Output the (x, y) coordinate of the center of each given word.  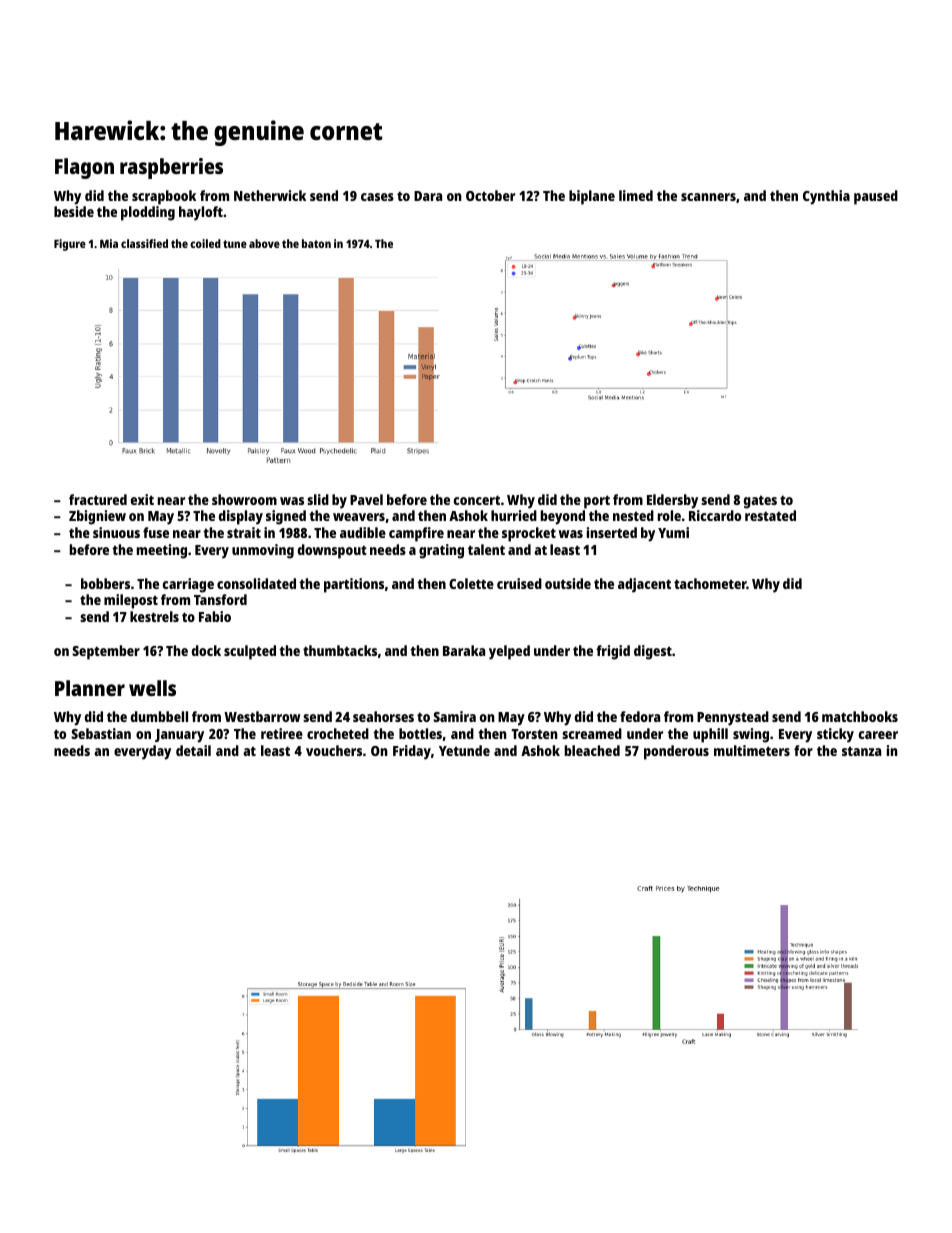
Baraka (464, 650)
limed (636, 195)
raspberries (171, 168)
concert (477, 500)
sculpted (250, 652)
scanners (708, 197)
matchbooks (860, 716)
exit (142, 499)
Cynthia (826, 197)
